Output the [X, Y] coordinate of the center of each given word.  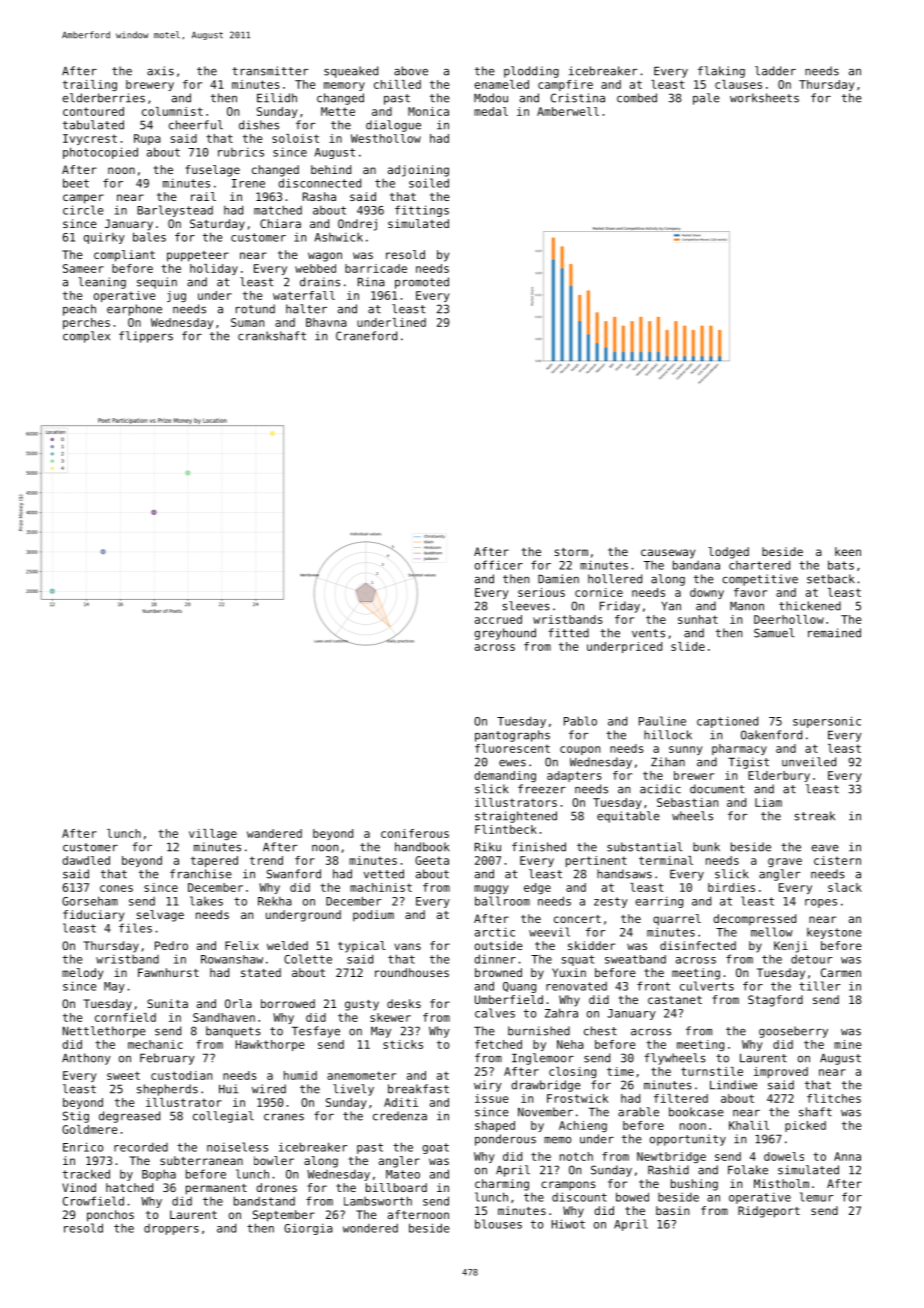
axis [160, 71]
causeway [668, 554]
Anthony [86, 1059]
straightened [516, 817]
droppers [171, 1229]
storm [571, 552]
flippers [146, 337]
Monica [428, 111]
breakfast [418, 1089]
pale [706, 99]
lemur [816, 1197]
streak [814, 816]
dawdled [86, 860]
